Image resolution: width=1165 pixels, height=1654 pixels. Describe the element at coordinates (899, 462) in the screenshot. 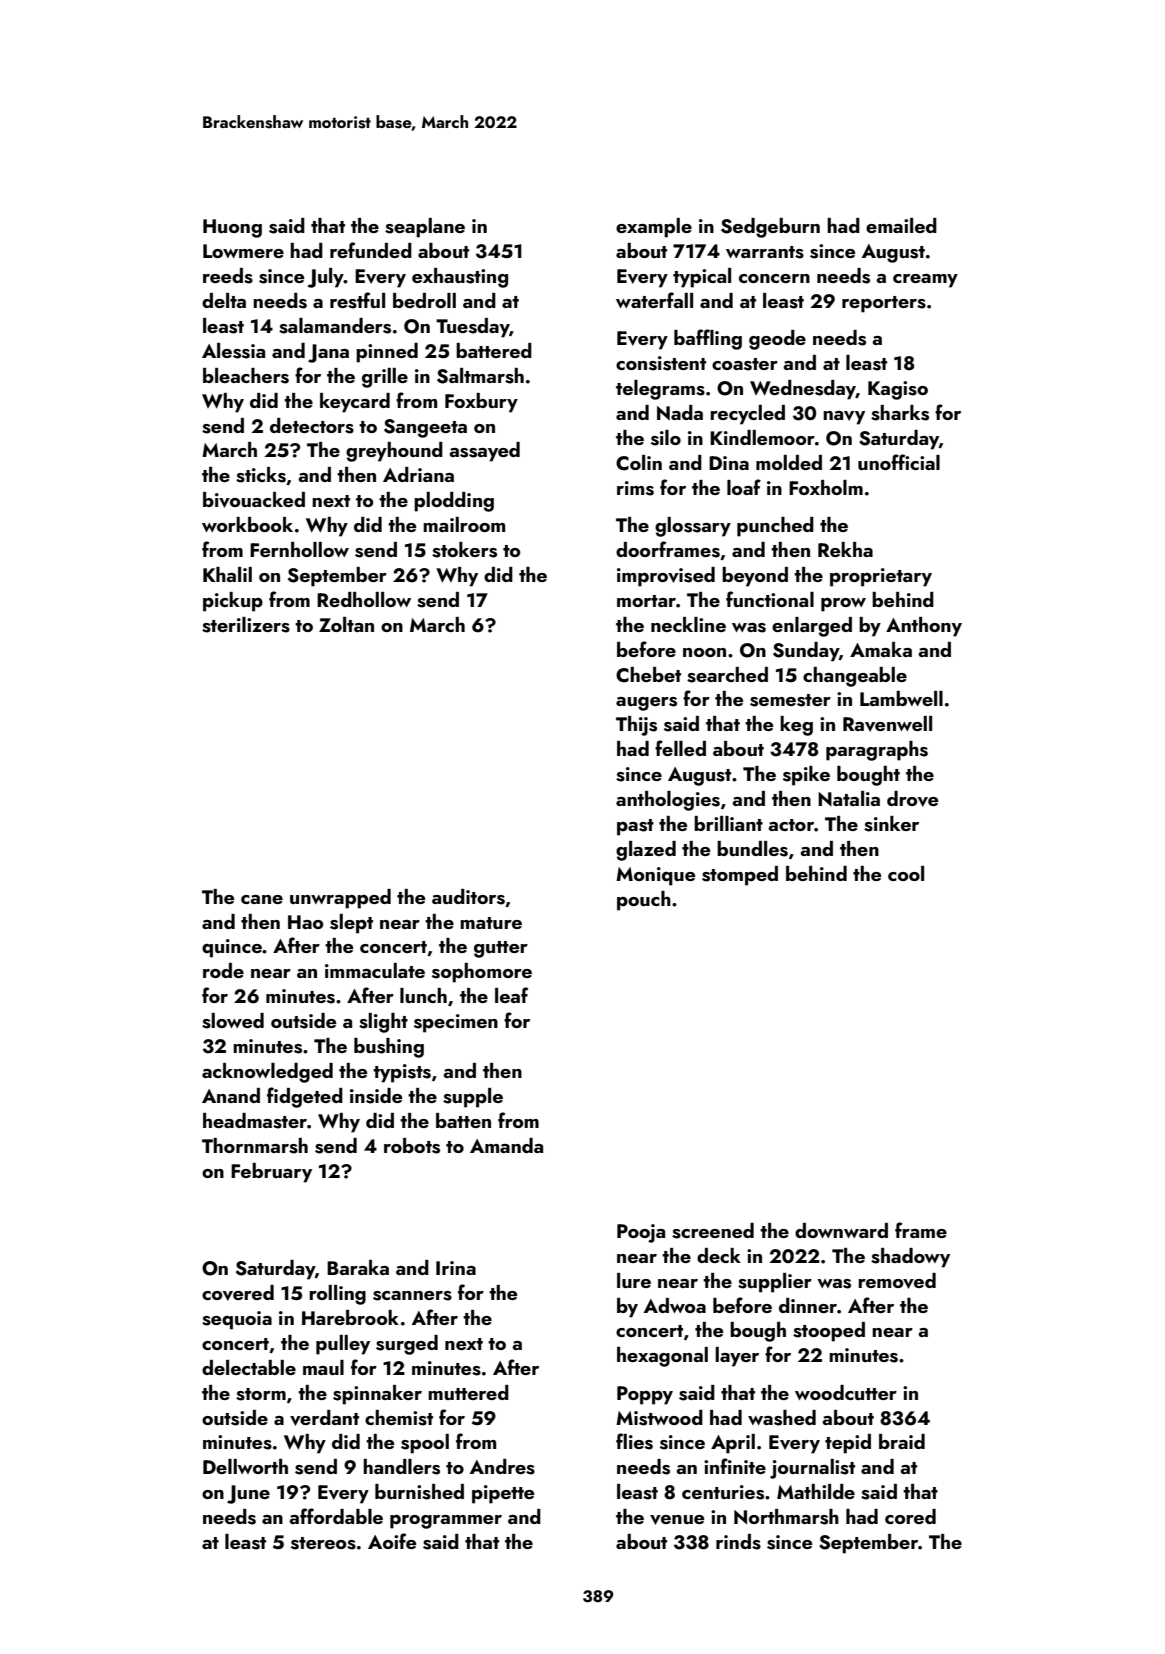

I see `unofficial` at that location.
